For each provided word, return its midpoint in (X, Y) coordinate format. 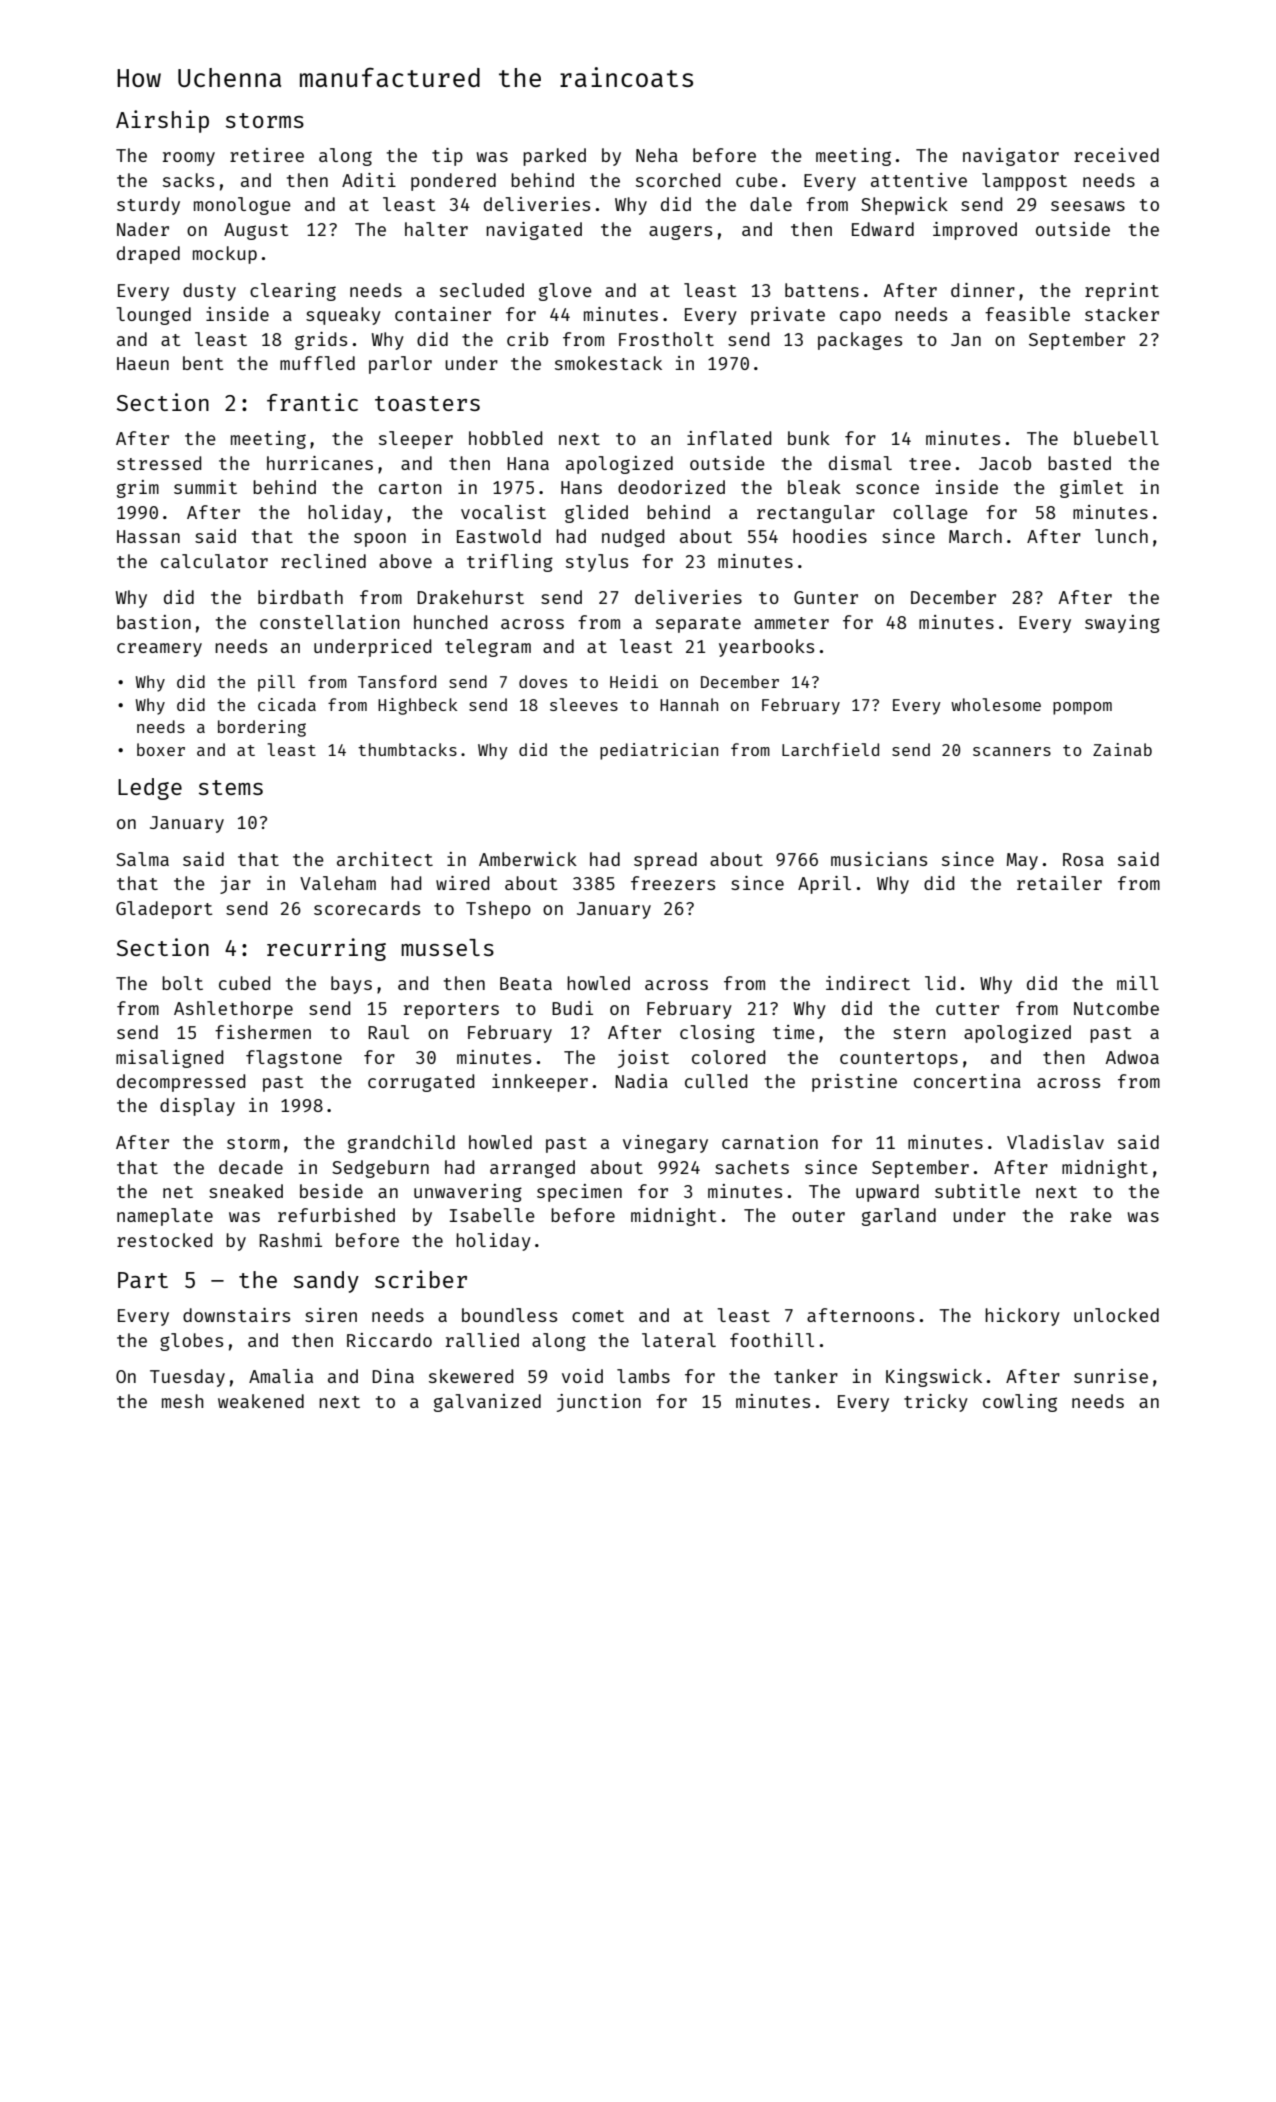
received (1116, 155)
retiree (267, 155)
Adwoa (1132, 1057)
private (788, 316)
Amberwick (528, 859)
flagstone (294, 1059)
